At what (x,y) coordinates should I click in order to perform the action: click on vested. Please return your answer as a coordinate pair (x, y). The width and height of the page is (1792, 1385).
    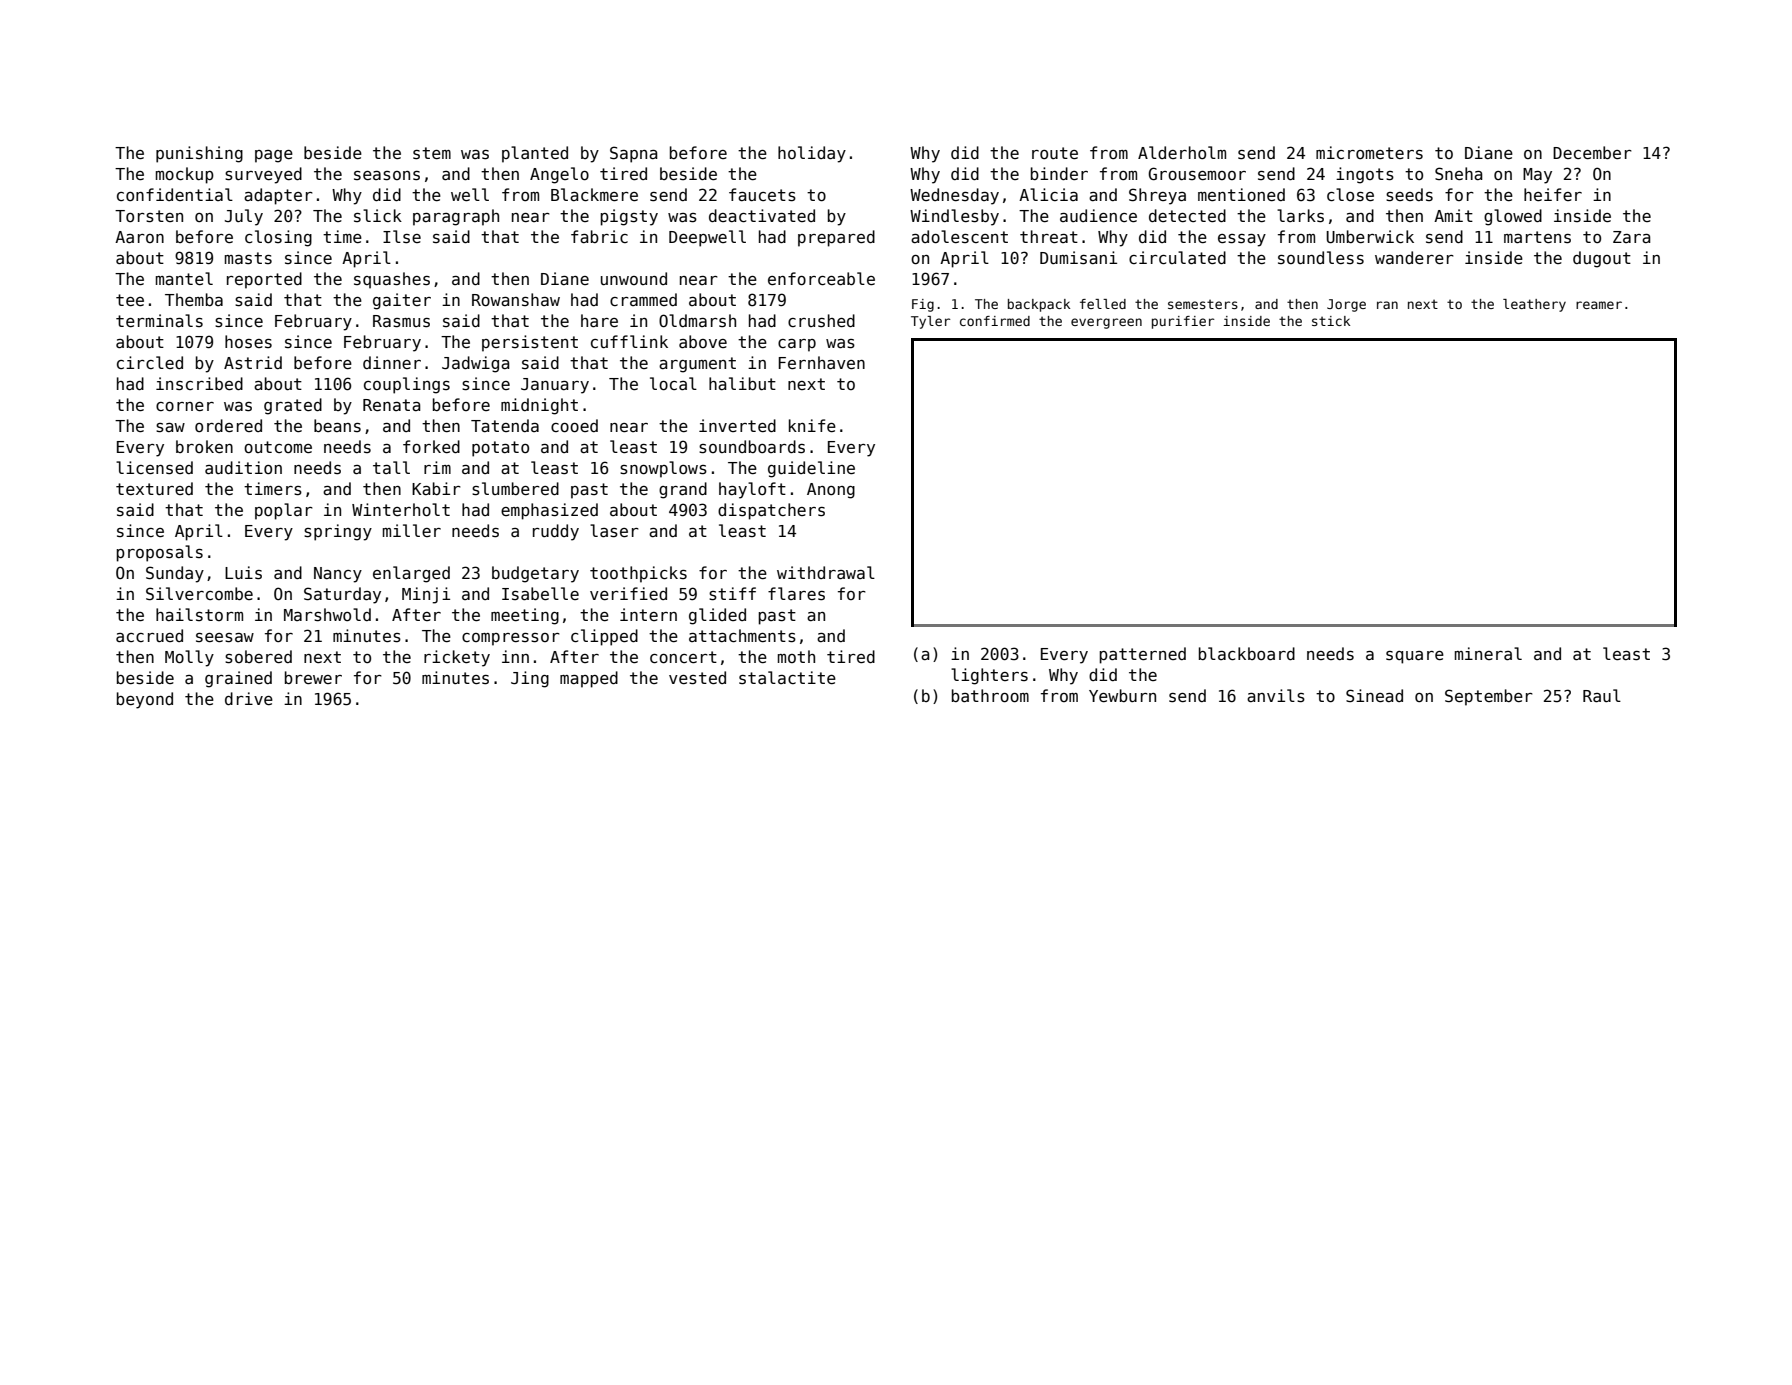
    Looking at the image, I should click on (697, 678).
